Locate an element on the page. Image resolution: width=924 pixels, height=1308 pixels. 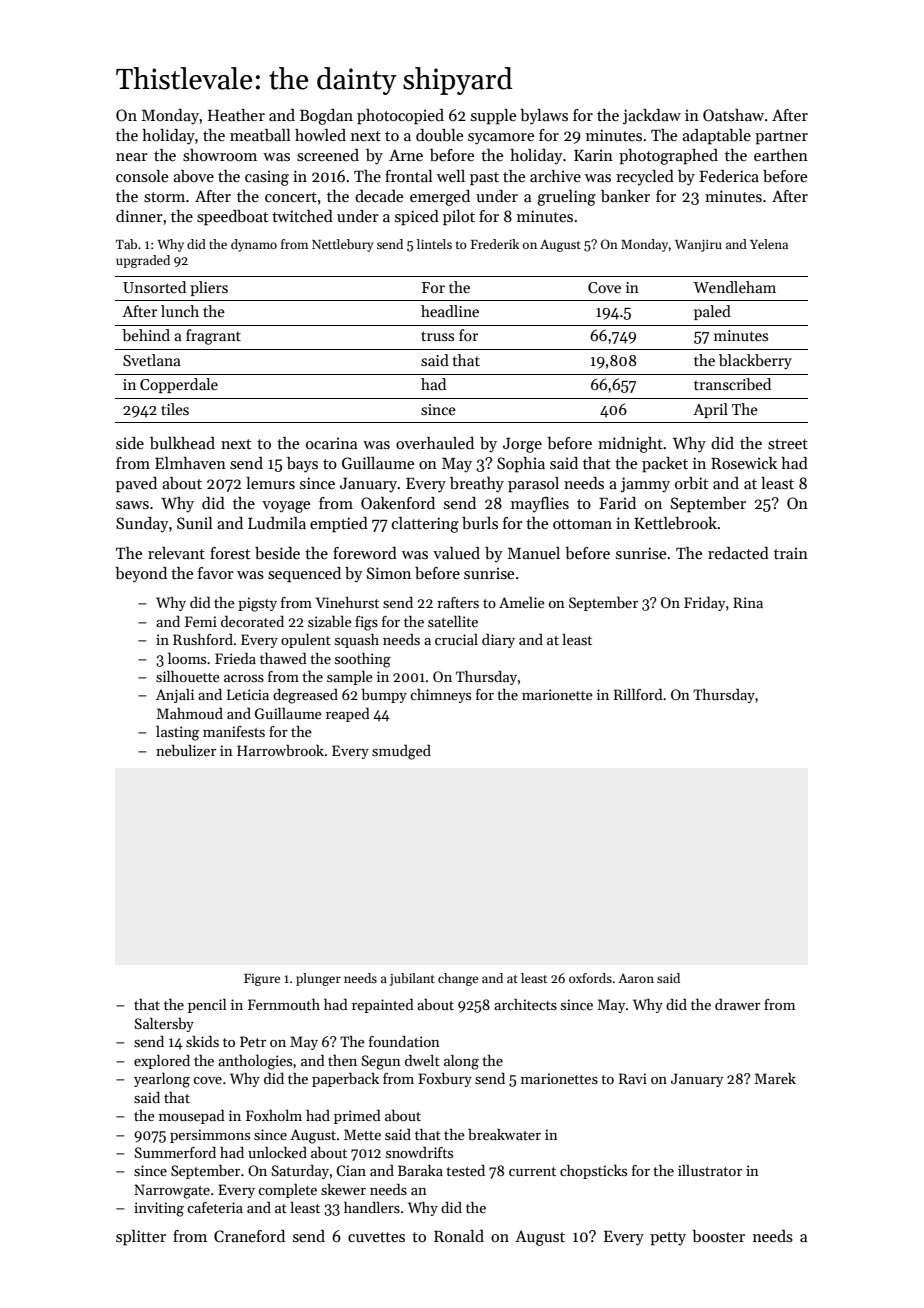
breathy is located at coordinates (477, 485).
